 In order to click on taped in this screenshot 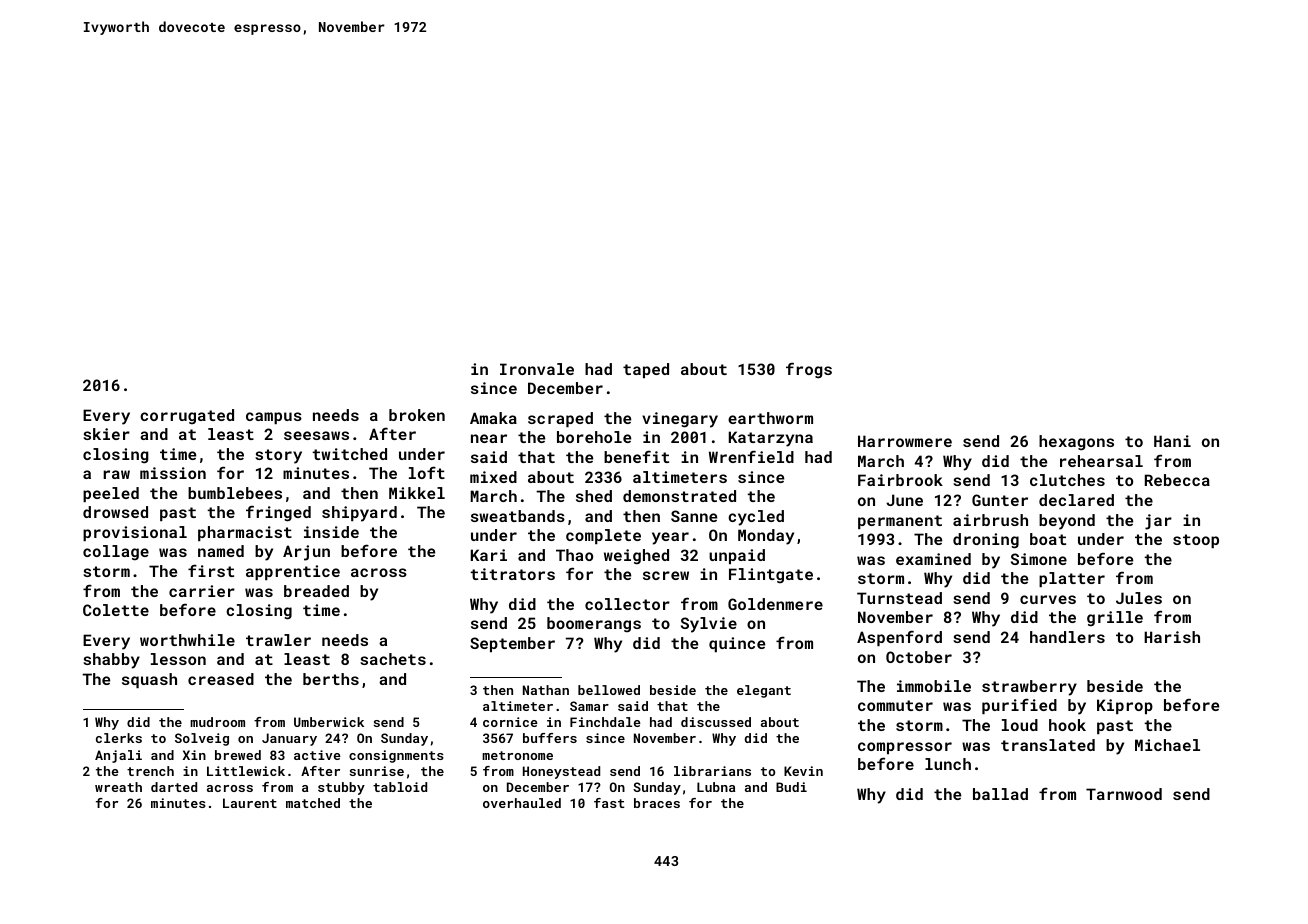, I will do `click(646, 370)`.
